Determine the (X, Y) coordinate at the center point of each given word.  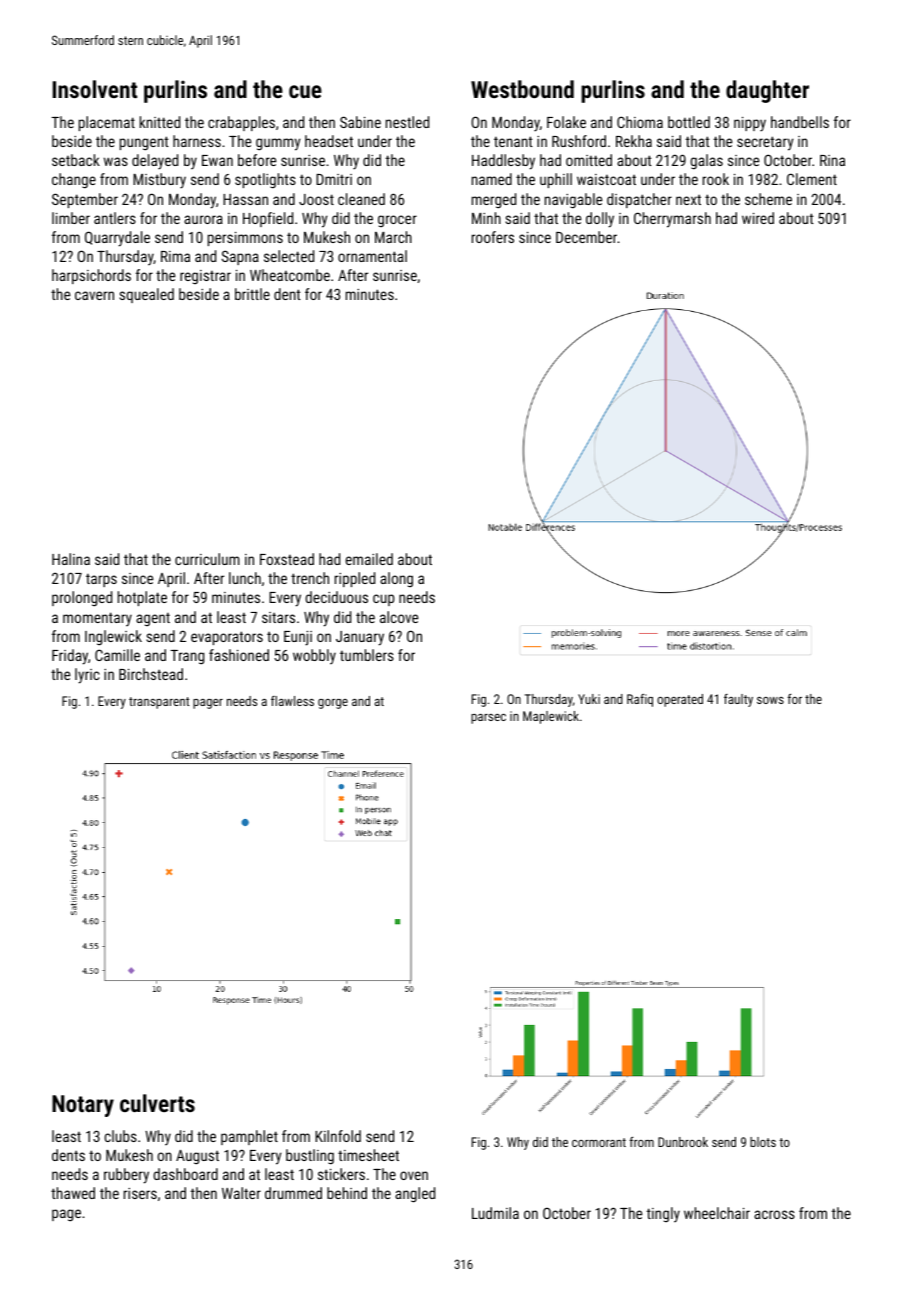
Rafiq (640, 700)
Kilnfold (338, 1136)
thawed (73, 1193)
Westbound (522, 89)
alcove (399, 617)
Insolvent (94, 89)
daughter (767, 91)
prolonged (82, 599)
